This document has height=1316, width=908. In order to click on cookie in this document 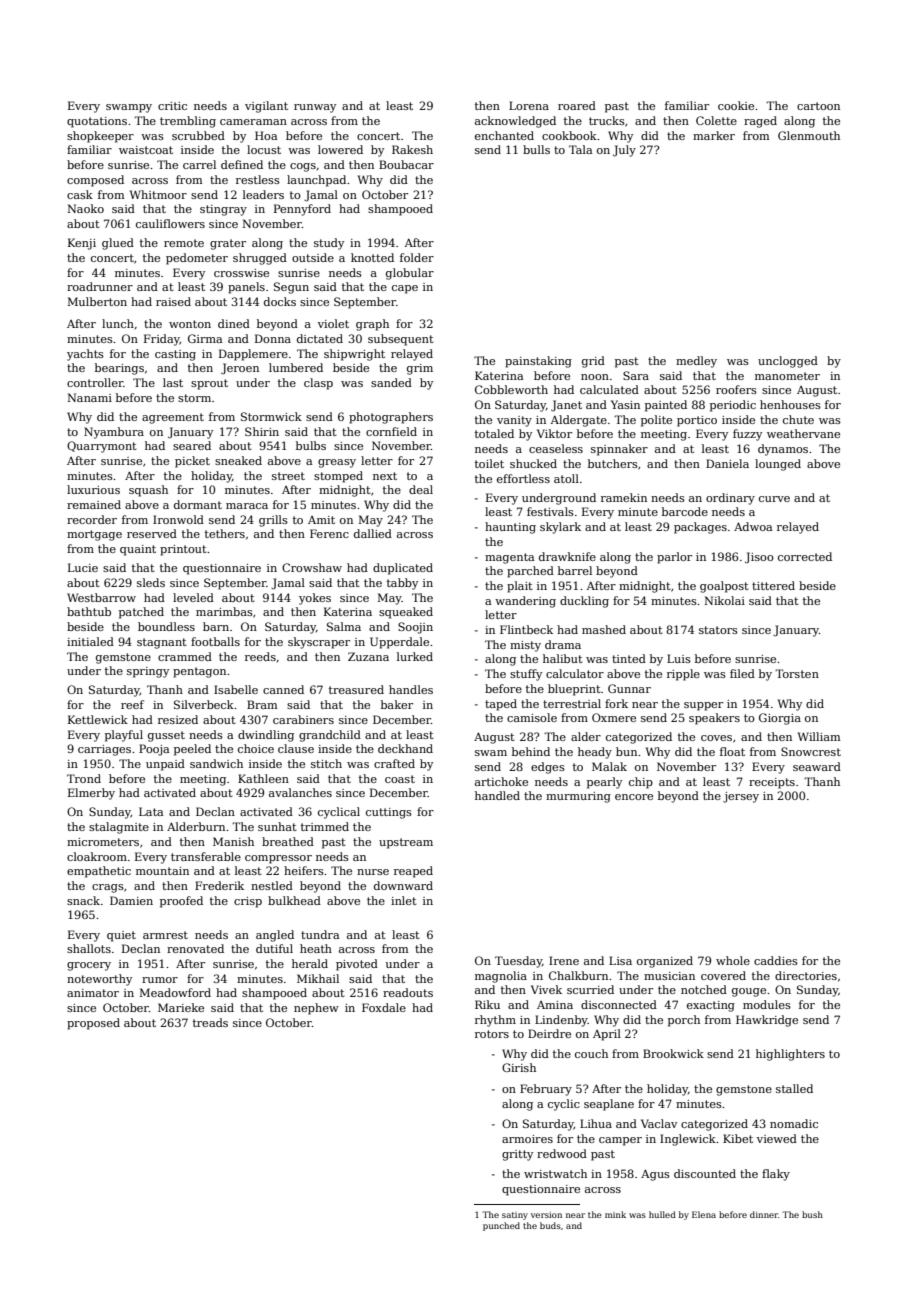, I will do `click(736, 105)`.
